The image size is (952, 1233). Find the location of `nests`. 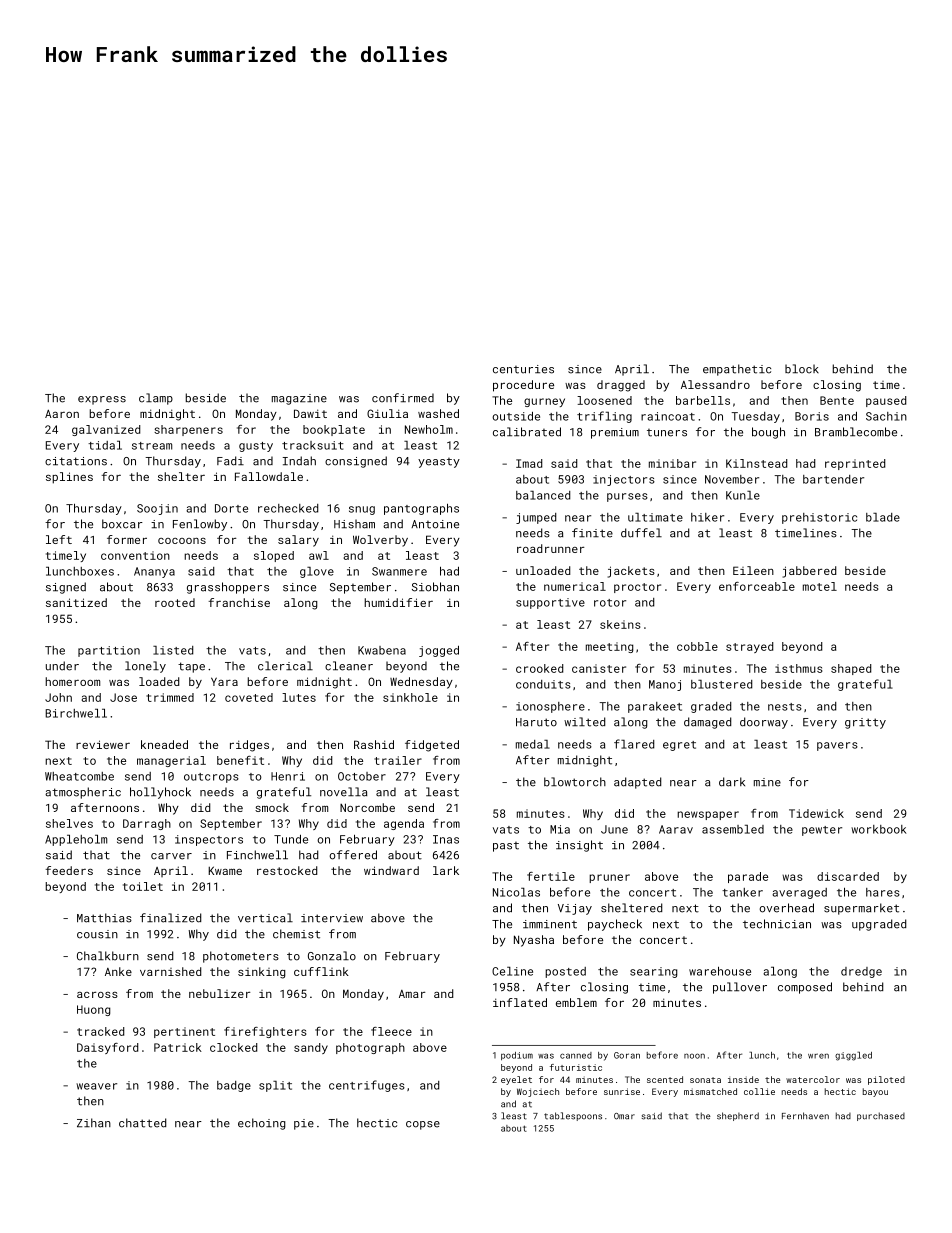

nests is located at coordinates (785, 707).
